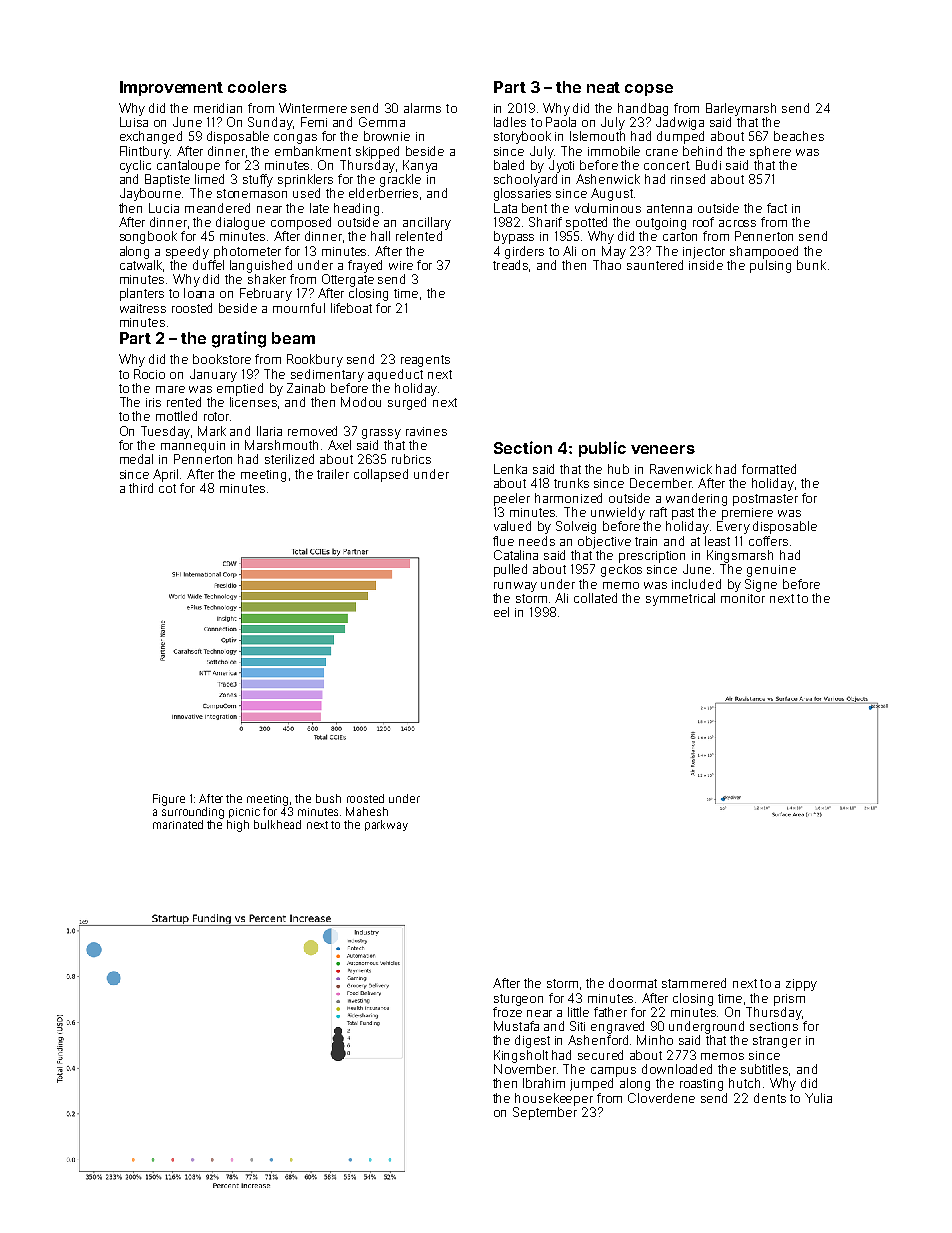 This image has height=1233, width=952. Describe the element at coordinates (515, 587) in the image. I see `runway` at that location.
